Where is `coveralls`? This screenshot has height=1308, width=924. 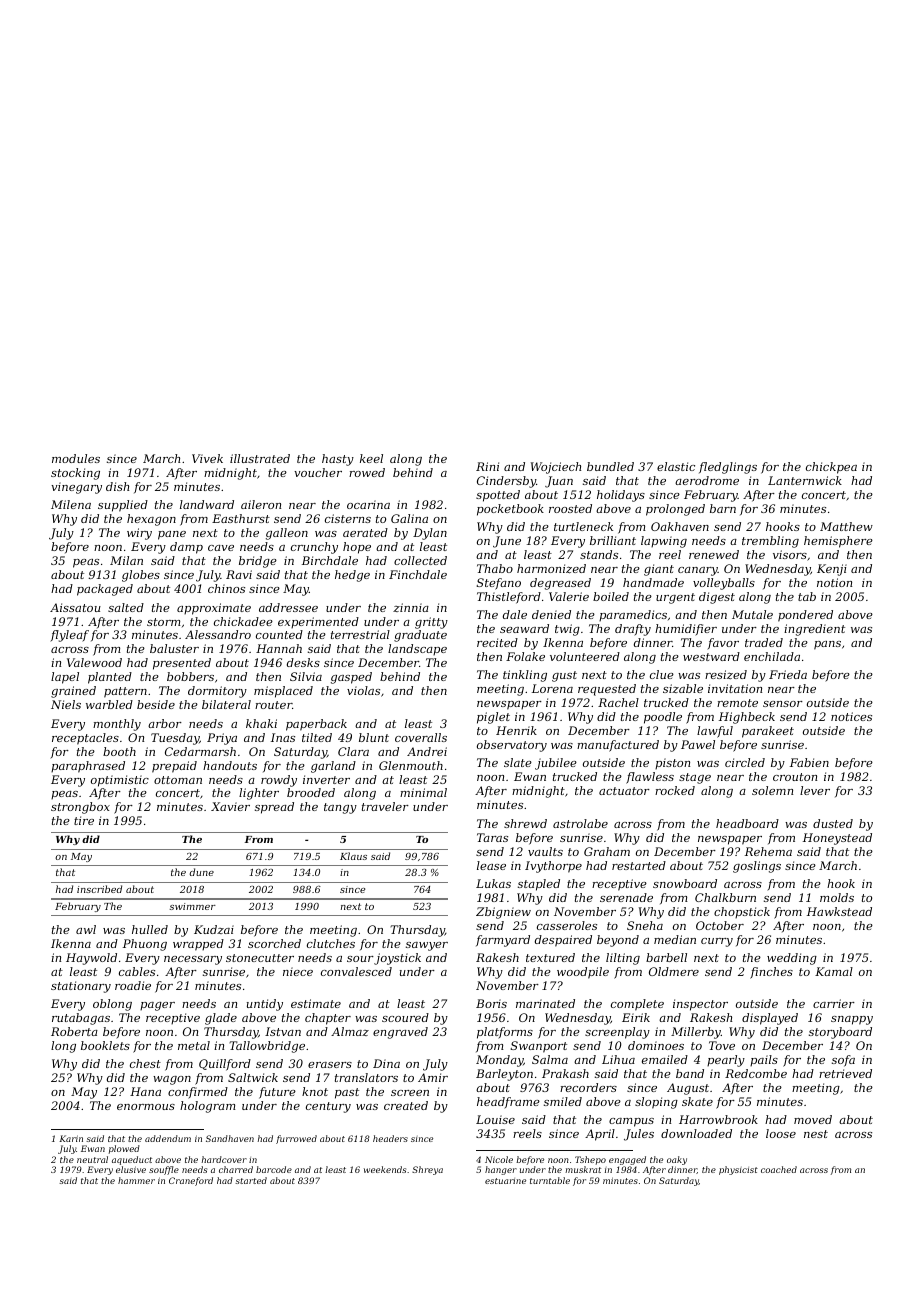 coveralls is located at coordinates (421, 737).
